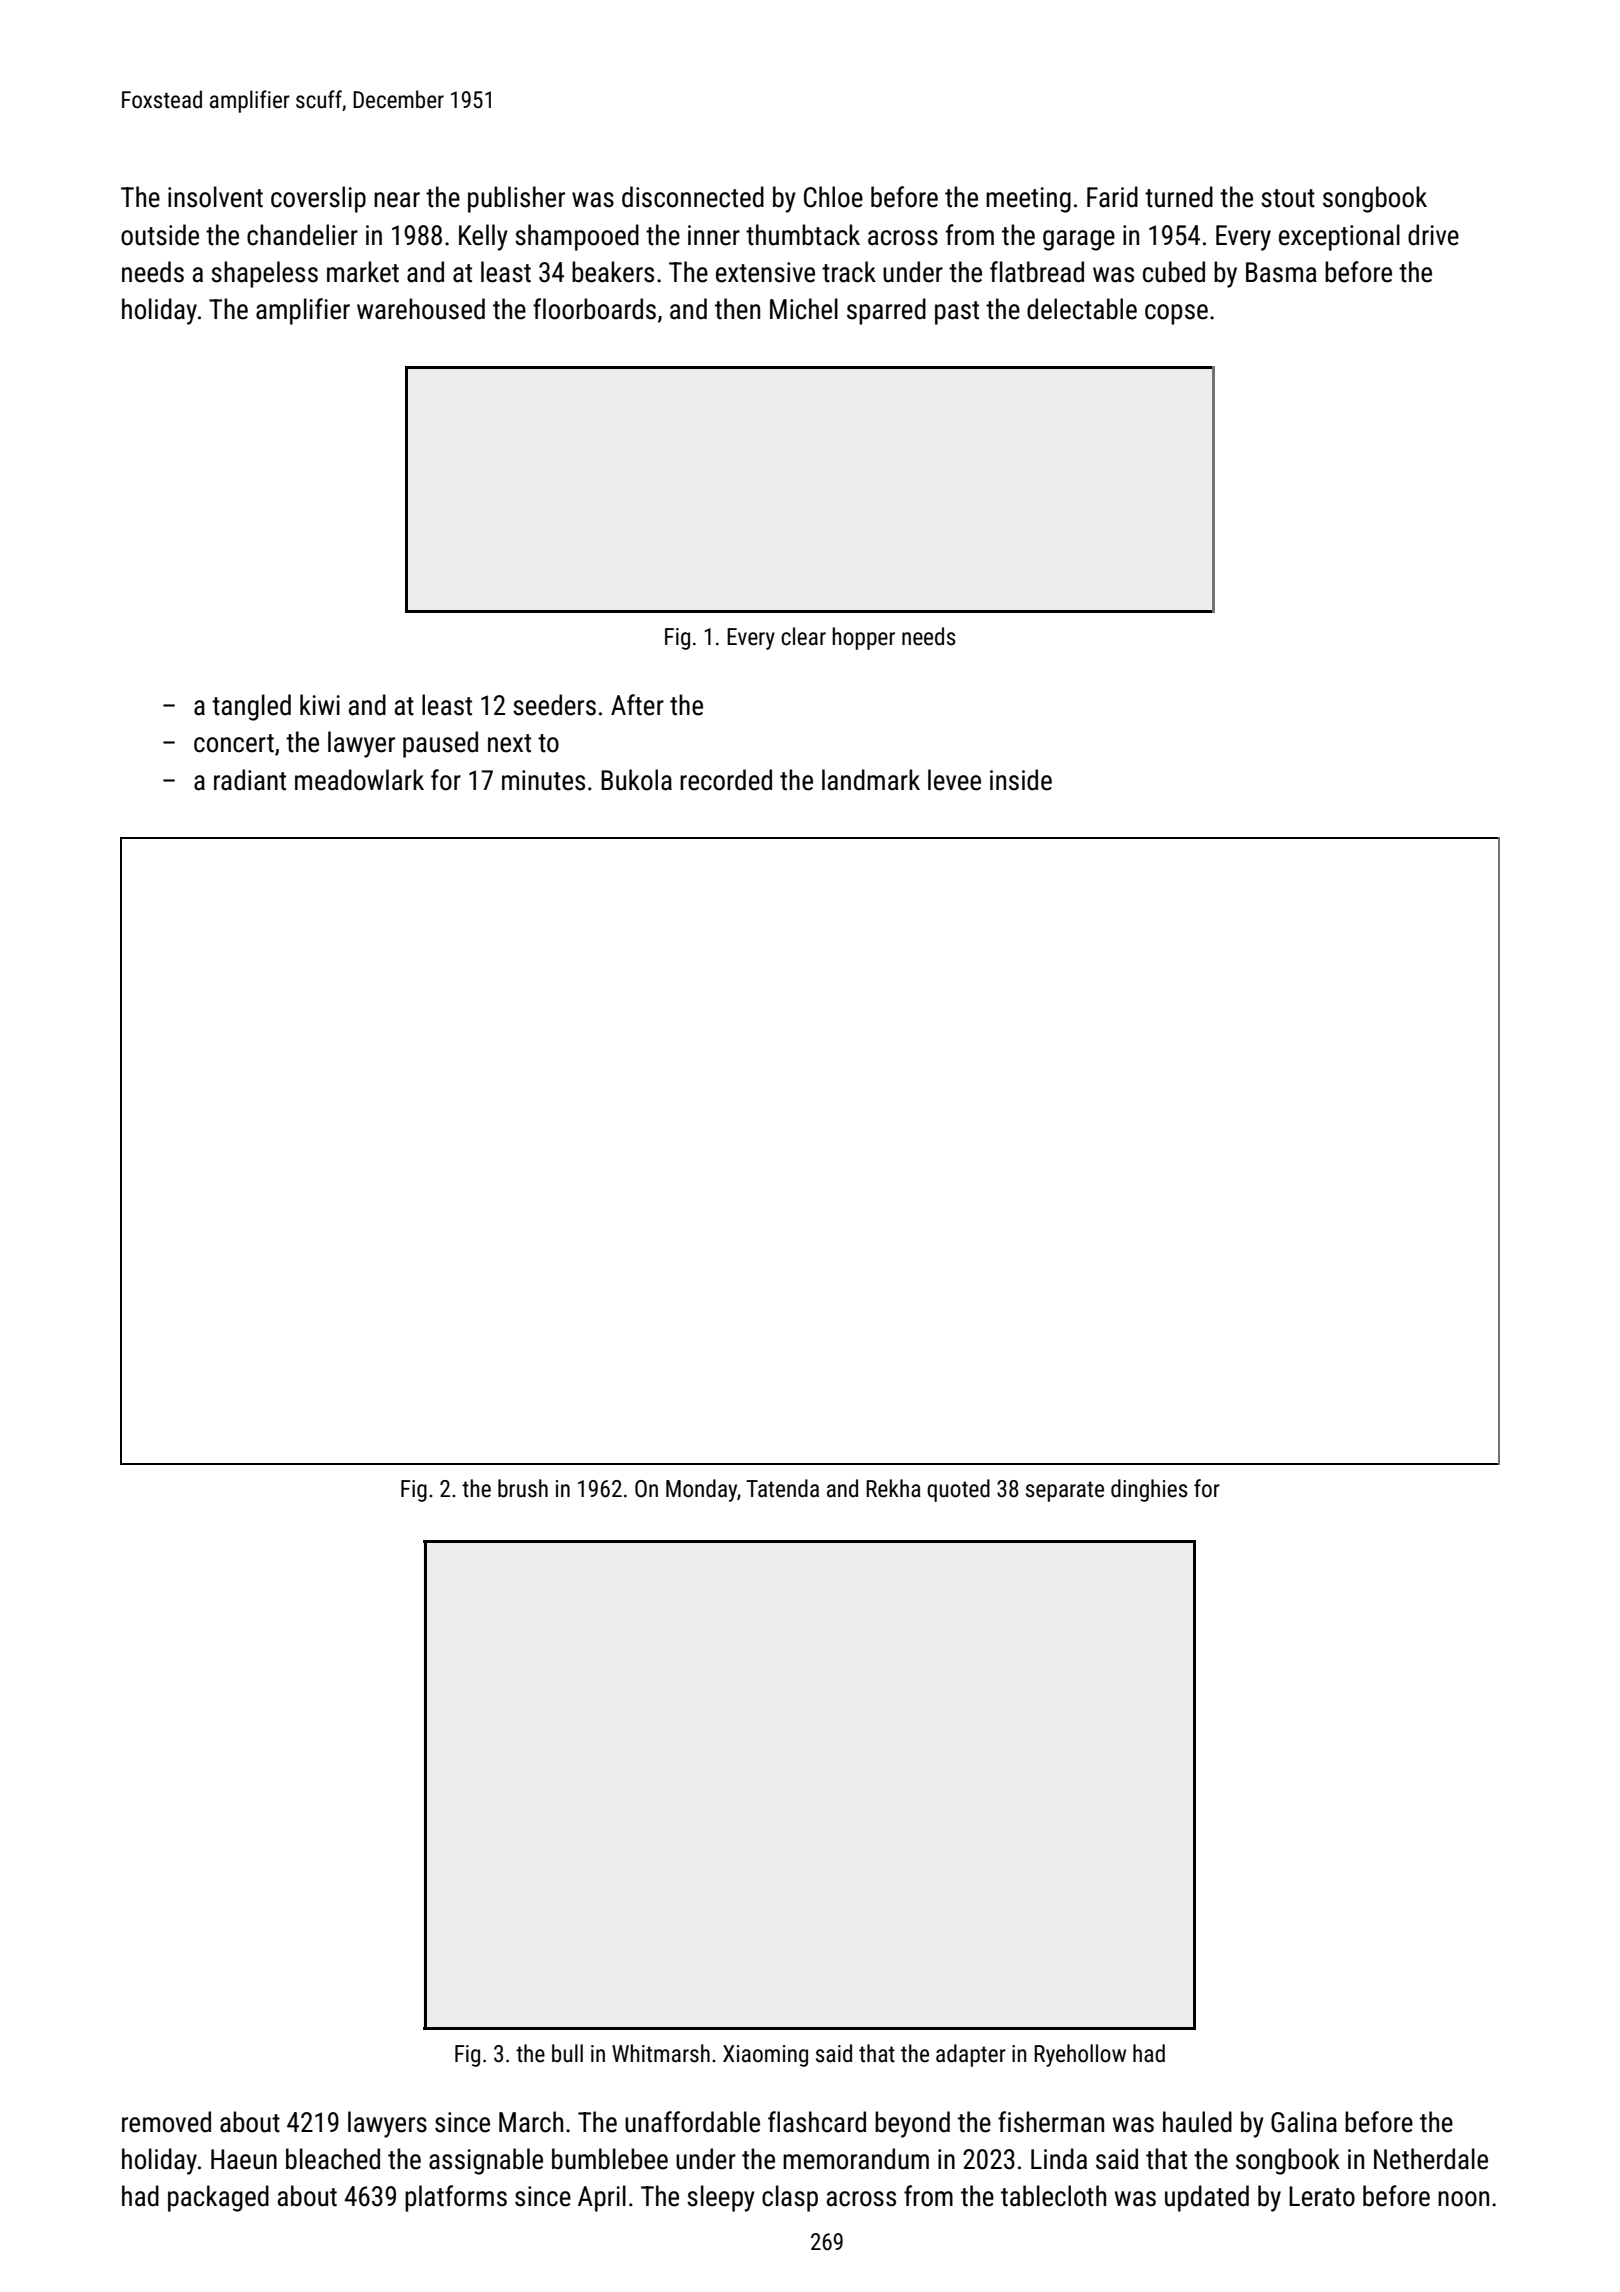 This screenshot has height=2292, width=1620. Describe the element at coordinates (701, 1490) in the screenshot. I see `Monday` at that location.
